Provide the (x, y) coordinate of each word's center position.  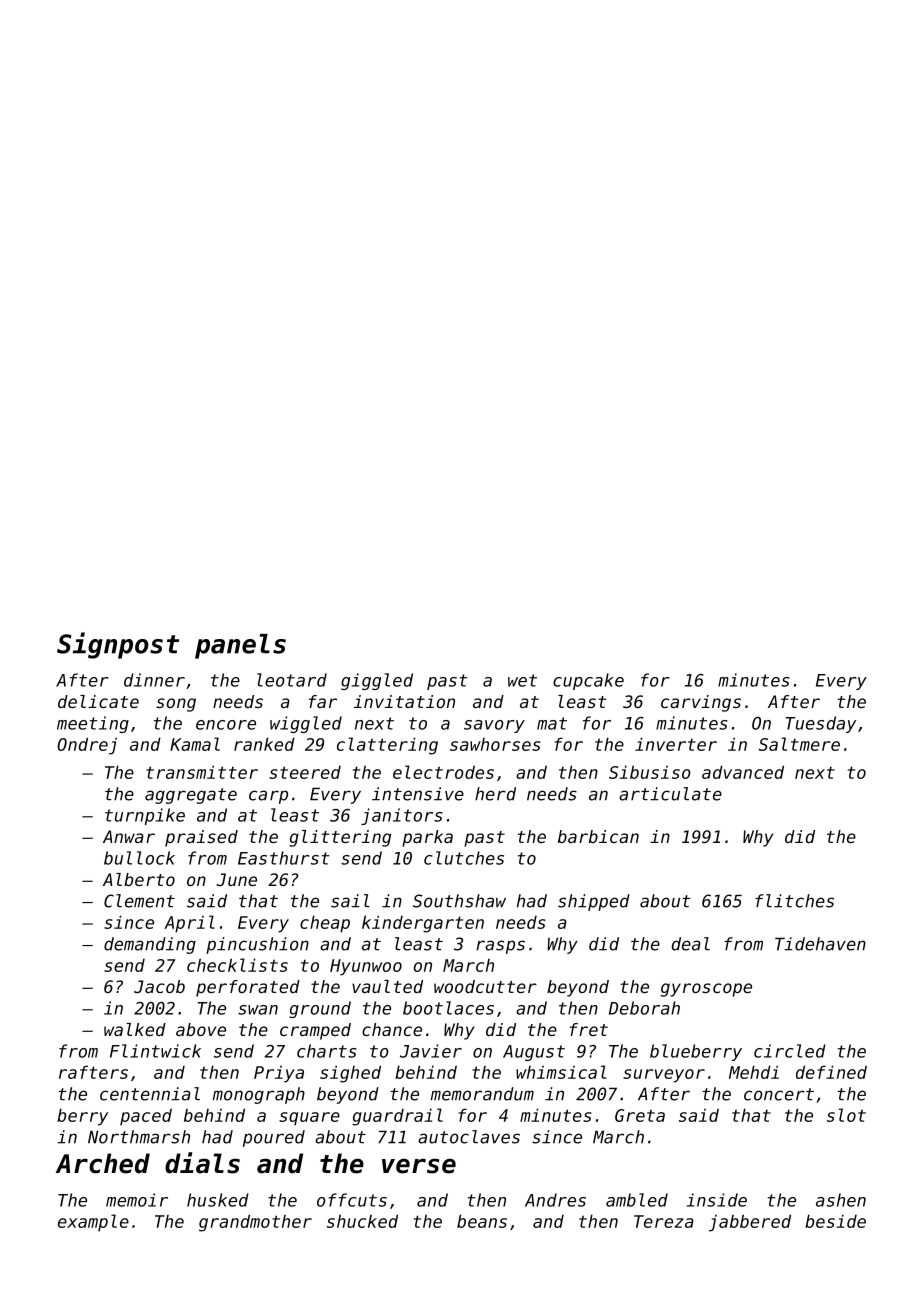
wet (522, 680)
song (176, 705)
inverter (676, 744)
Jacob (159, 986)
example (93, 1222)
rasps (500, 947)
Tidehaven (820, 944)
